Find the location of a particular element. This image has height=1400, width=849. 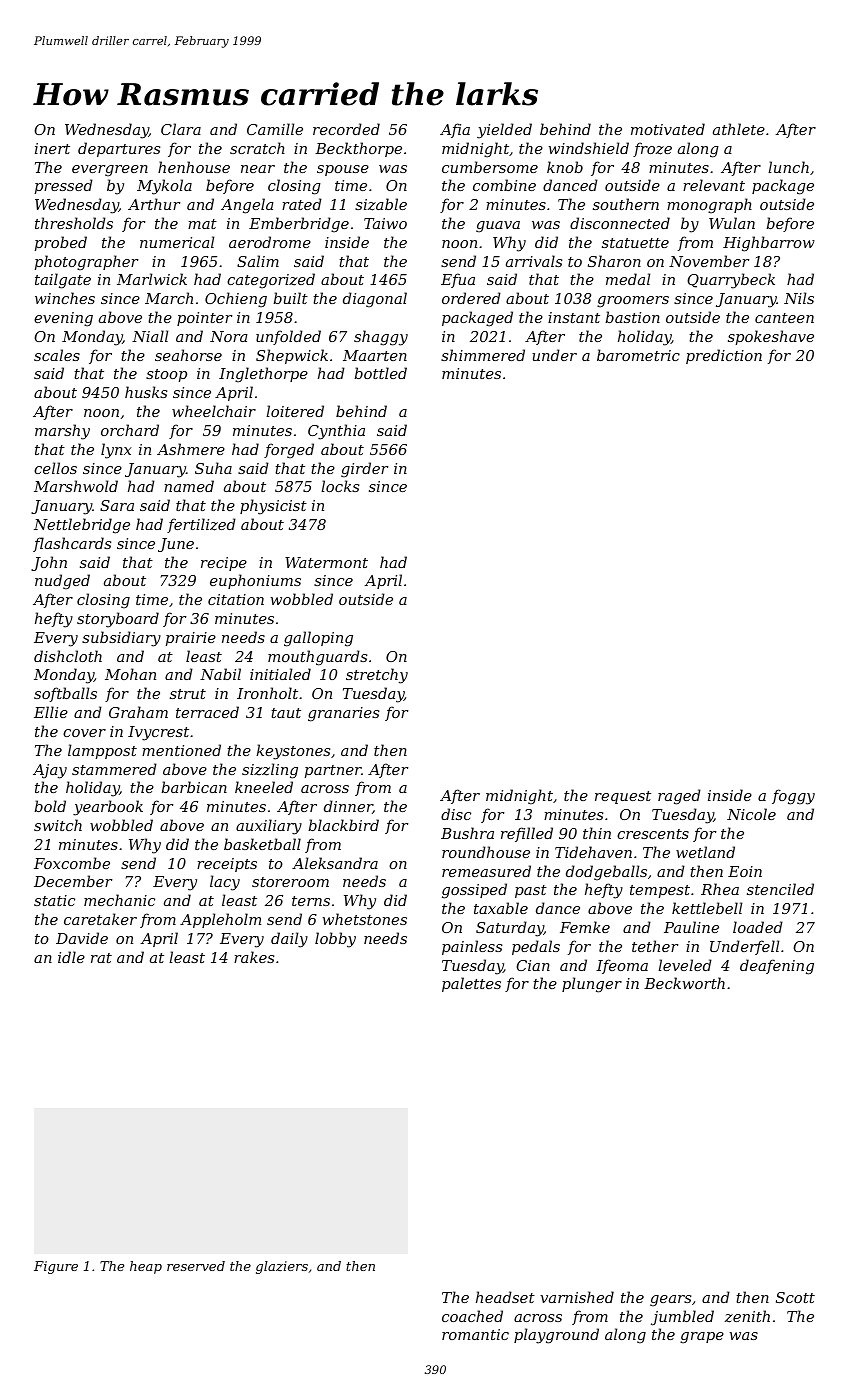

Figure is located at coordinates (56, 1267).
